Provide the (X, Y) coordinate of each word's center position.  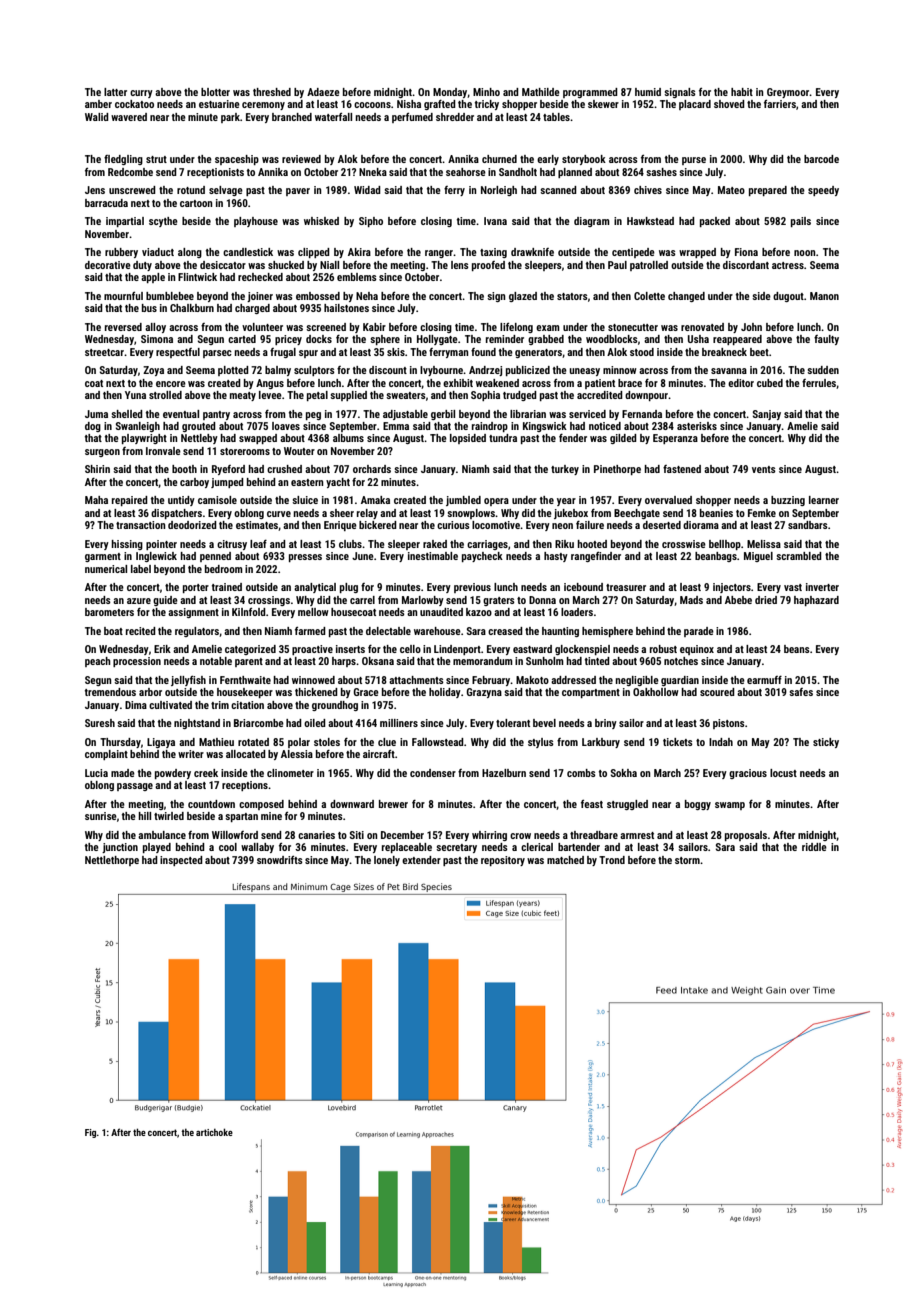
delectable (388, 631)
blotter (215, 92)
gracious (748, 774)
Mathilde (541, 92)
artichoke (214, 1132)
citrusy (232, 545)
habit (742, 92)
